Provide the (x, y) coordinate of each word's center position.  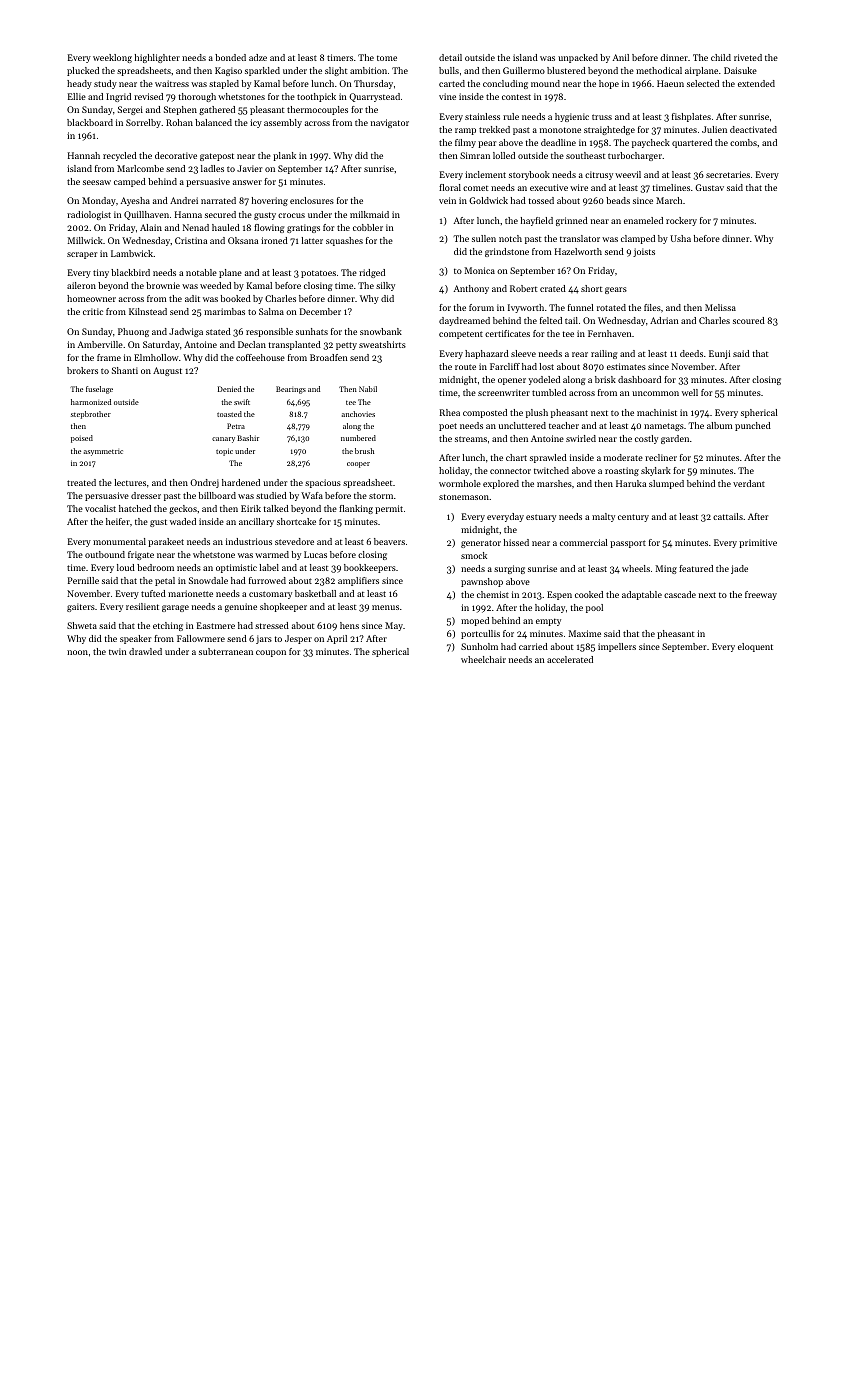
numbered (358, 438)
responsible (269, 332)
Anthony (471, 289)
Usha (680, 238)
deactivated (753, 129)
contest (516, 97)
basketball (315, 593)
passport (628, 544)
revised (148, 96)
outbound (105, 554)
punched (753, 426)
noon (77, 652)
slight (336, 71)
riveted (748, 57)
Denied (229, 389)
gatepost (217, 157)
